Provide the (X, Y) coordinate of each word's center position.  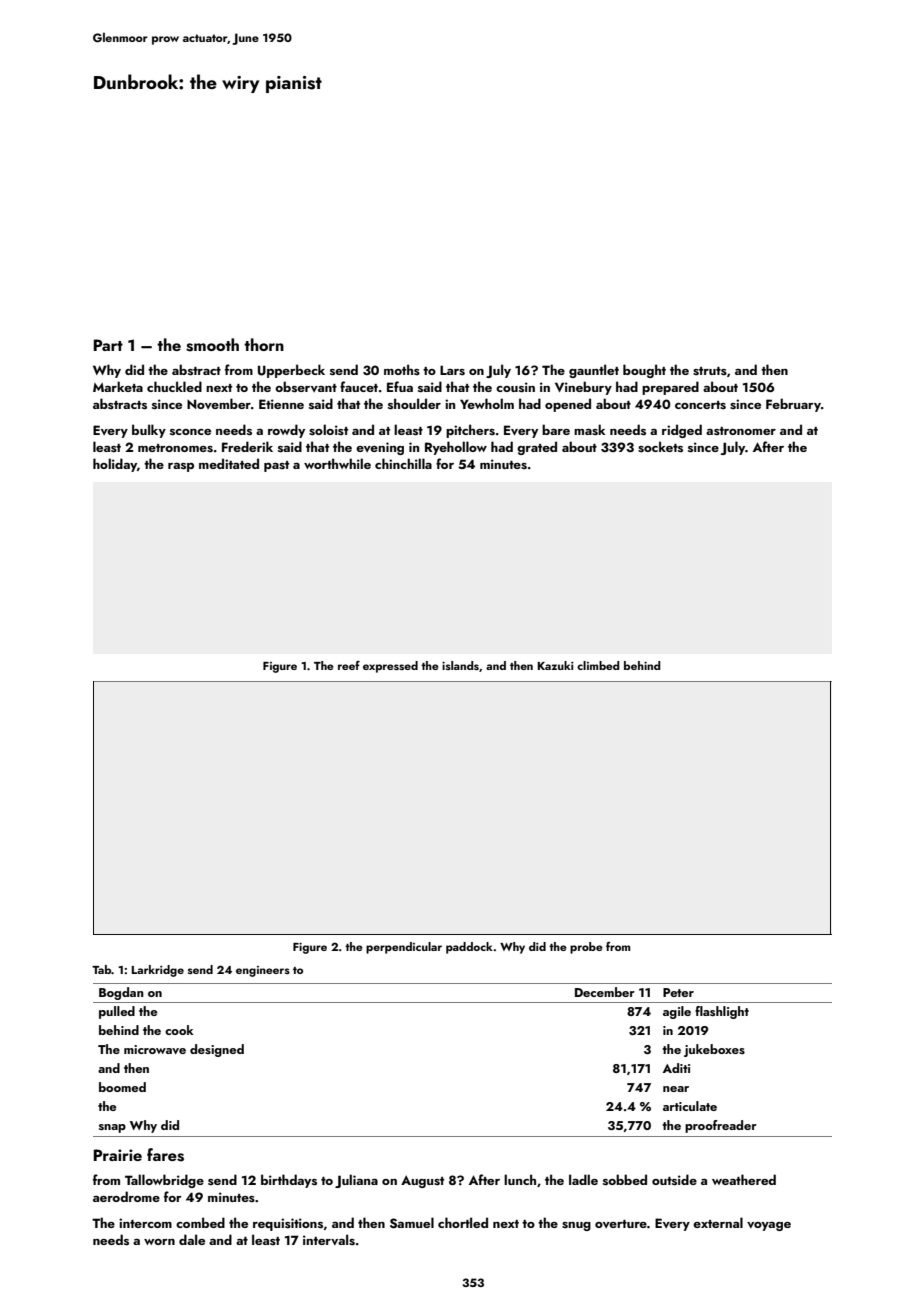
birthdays (289, 1181)
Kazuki (556, 665)
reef (349, 665)
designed (217, 1050)
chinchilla (403, 463)
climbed (598, 665)
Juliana (356, 1181)
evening (380, 448)
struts (710, 371)
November (219, 403)
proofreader (721, 1126)
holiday (115, 465)
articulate (690, 1106)
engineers (263, 971)
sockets (660, 447)
